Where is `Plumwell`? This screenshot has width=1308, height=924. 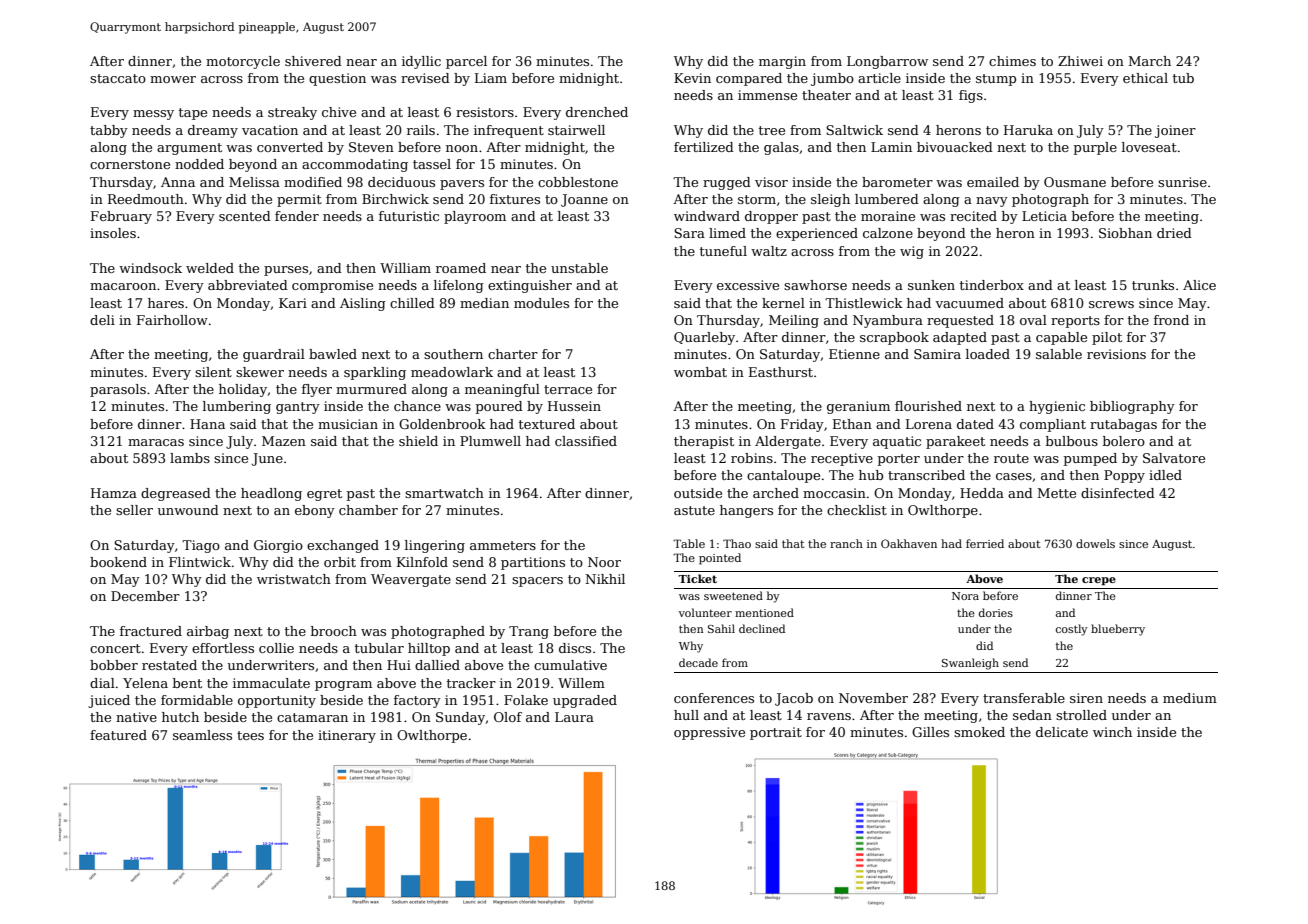
Plumwell is located at coordinates (490, 441).
